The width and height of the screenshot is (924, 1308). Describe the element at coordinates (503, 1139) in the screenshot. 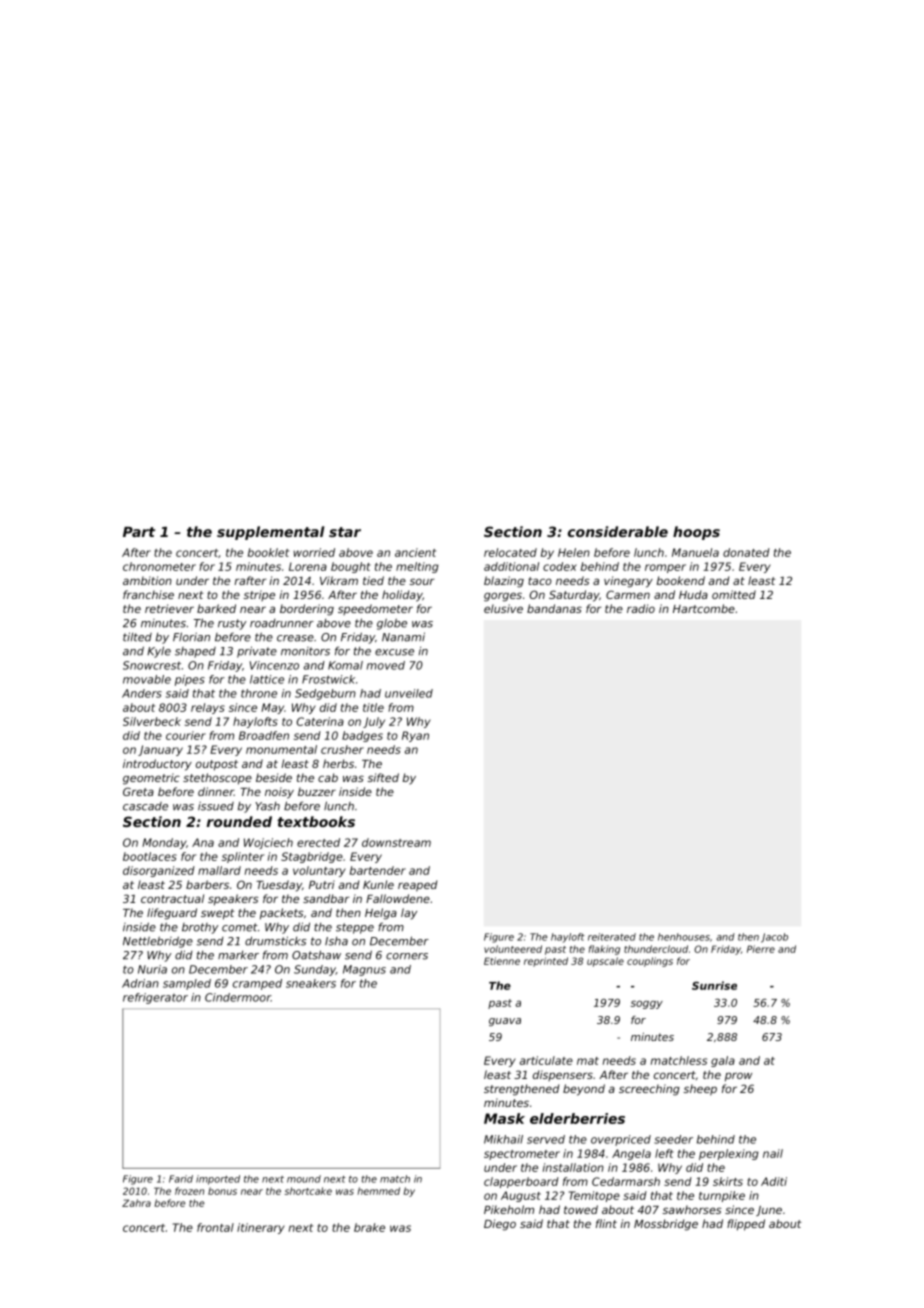

I see `Mikhail` at that location.
